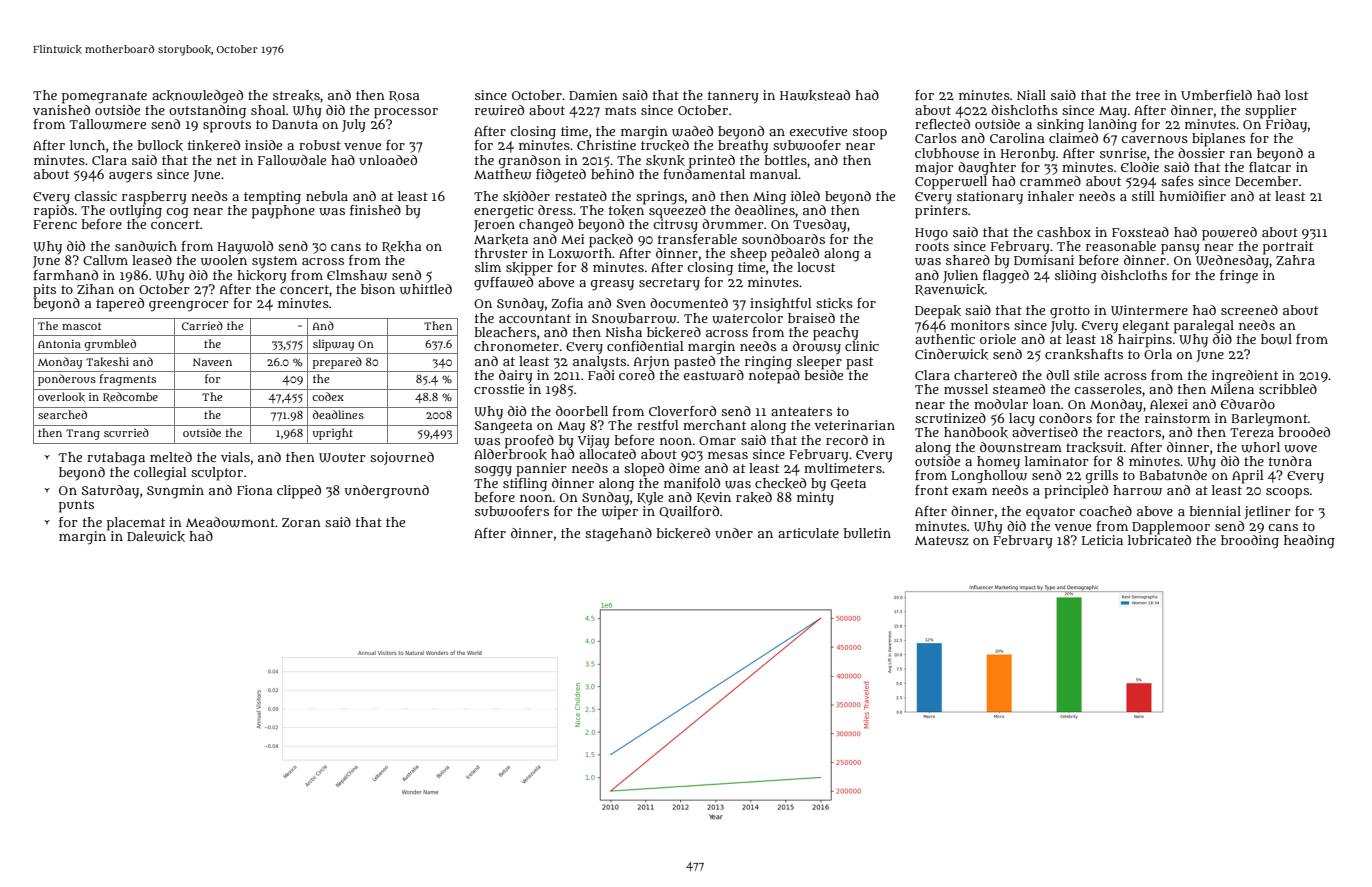  What do you see at coordinates (781, 305) in the screenshot?
I see `insightful` at bounding box center [781, 305].
